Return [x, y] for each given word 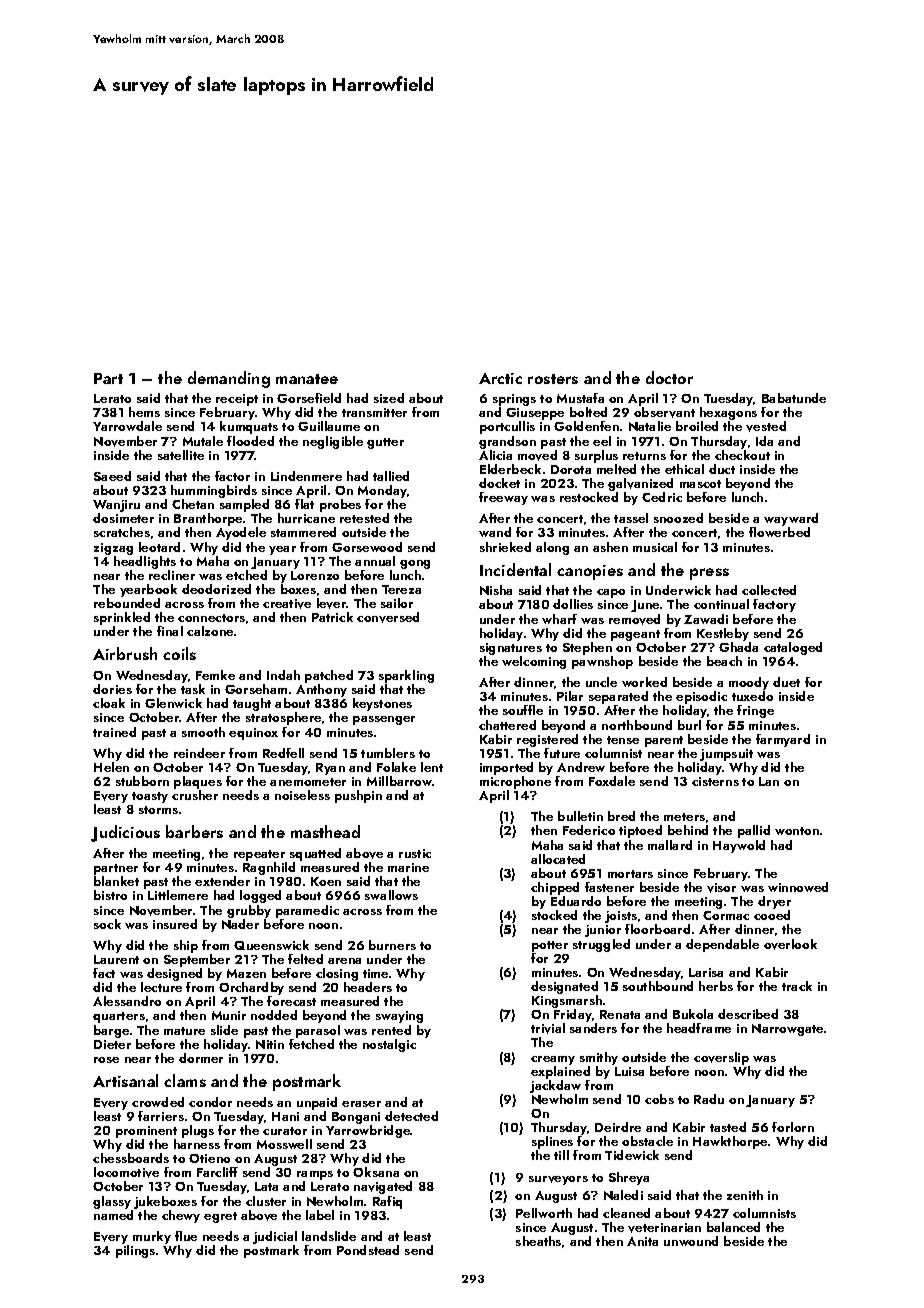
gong [415, 564]
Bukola [693, 1014]
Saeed [112, 476]
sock [107, 924]
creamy [553, 1060]
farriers [161, 1116]
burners [392, 945]
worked [644, 682]
